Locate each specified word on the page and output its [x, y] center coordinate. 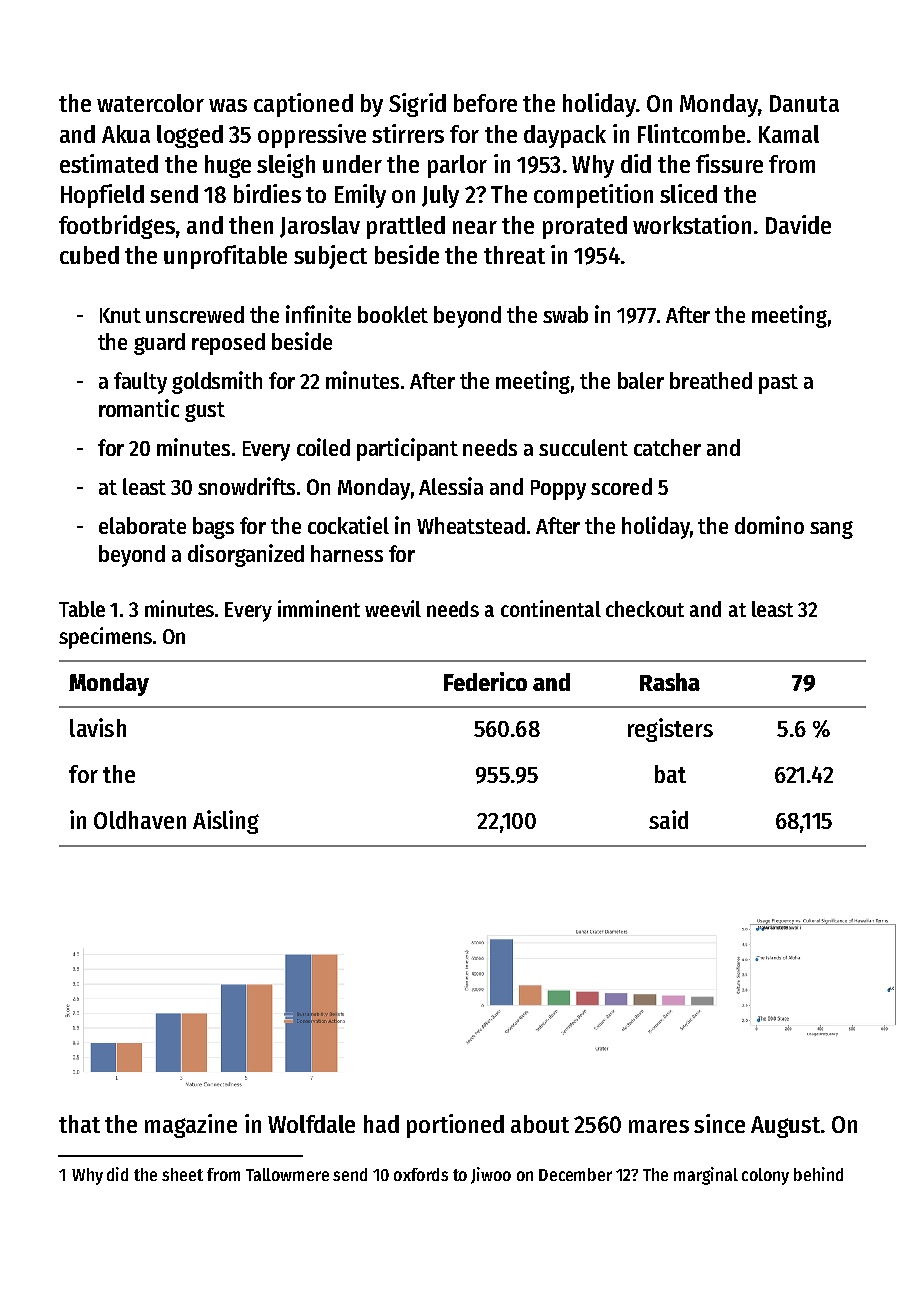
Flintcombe [691, 133]
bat [670, 774]
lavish [98, 727]
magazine [191, 1126]
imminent [319, 608]
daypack [565, 136]
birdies [267, 193]
